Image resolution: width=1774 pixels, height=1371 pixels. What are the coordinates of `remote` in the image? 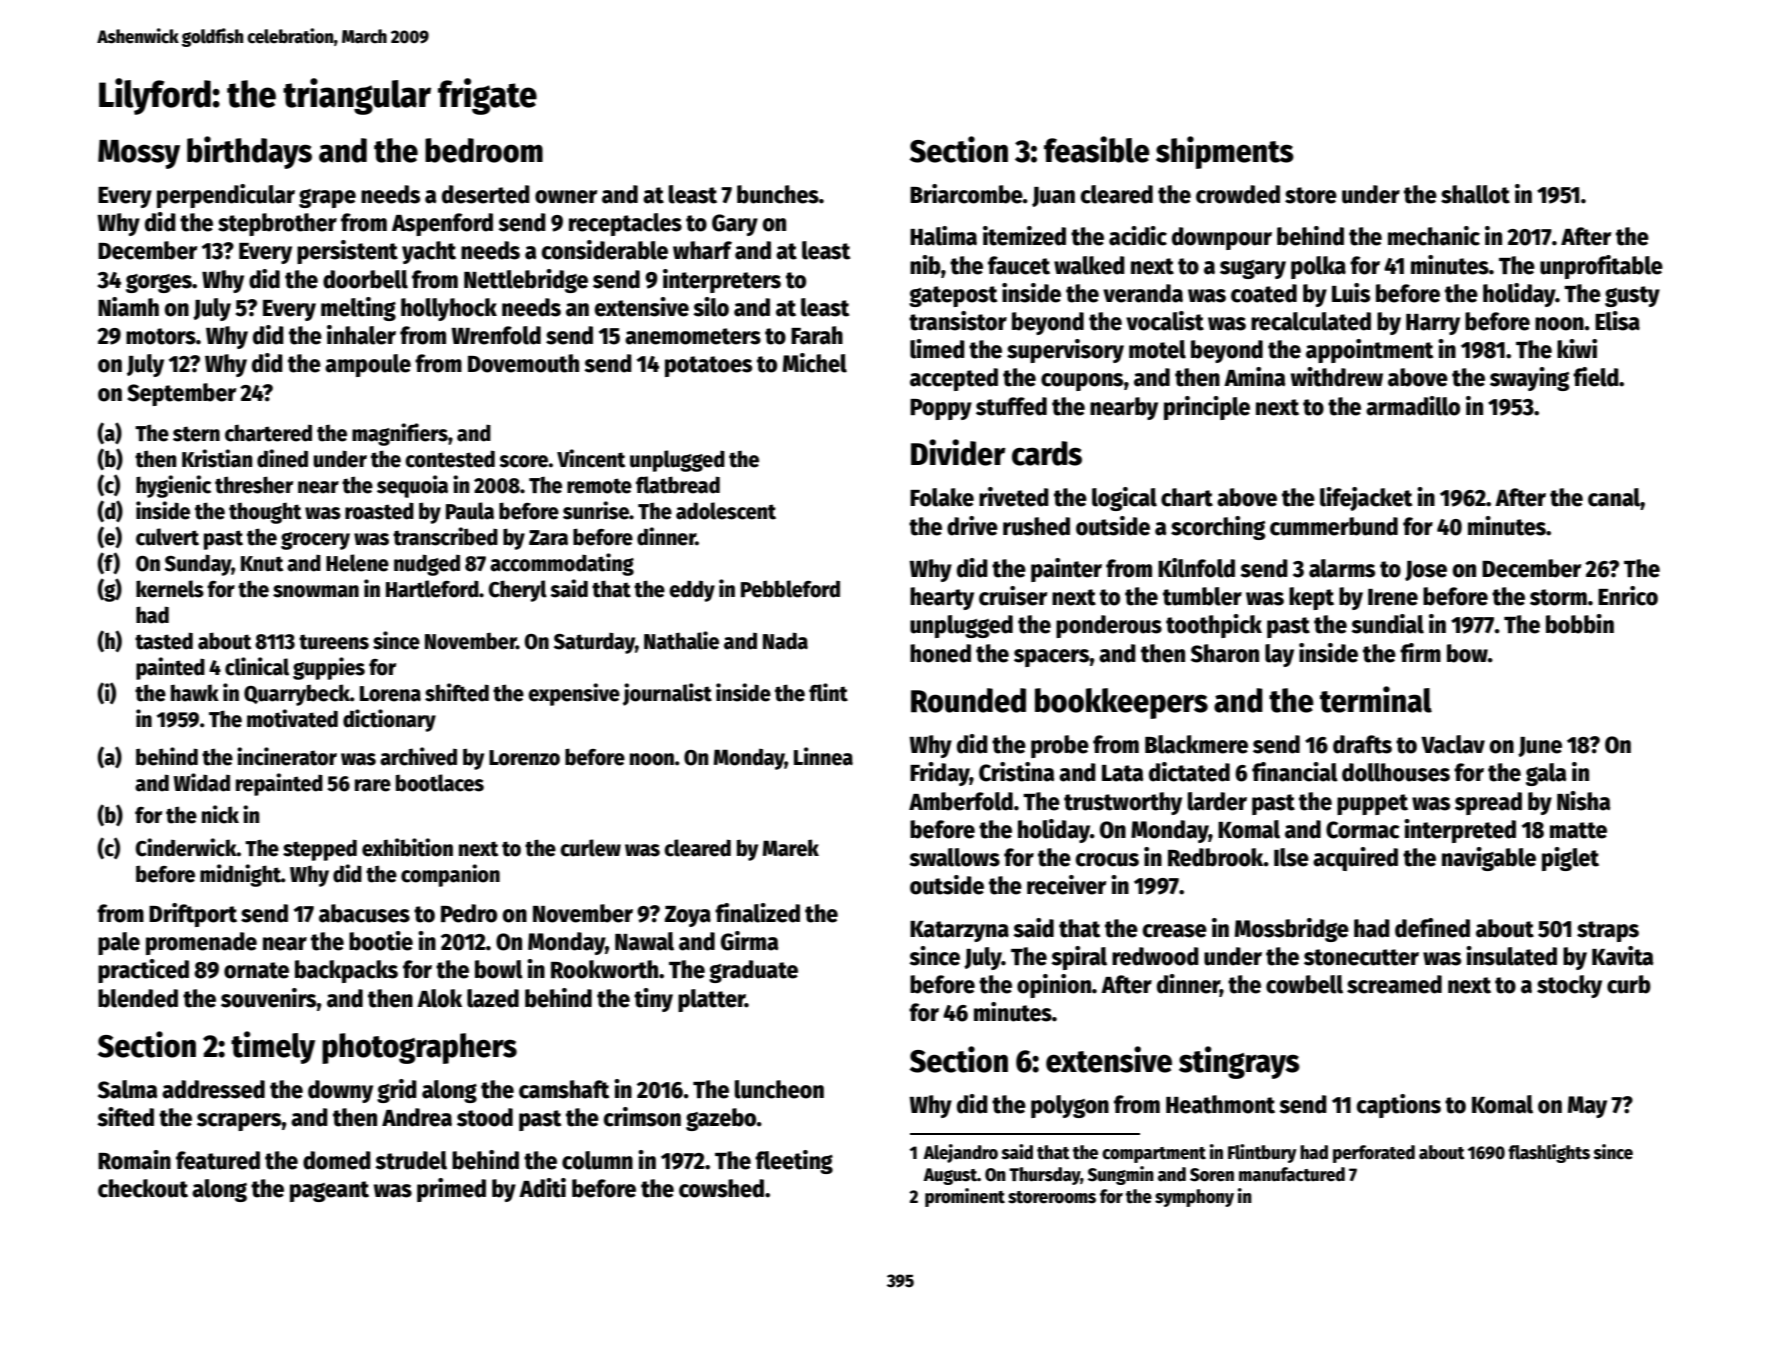 It's located at (599, 486).
